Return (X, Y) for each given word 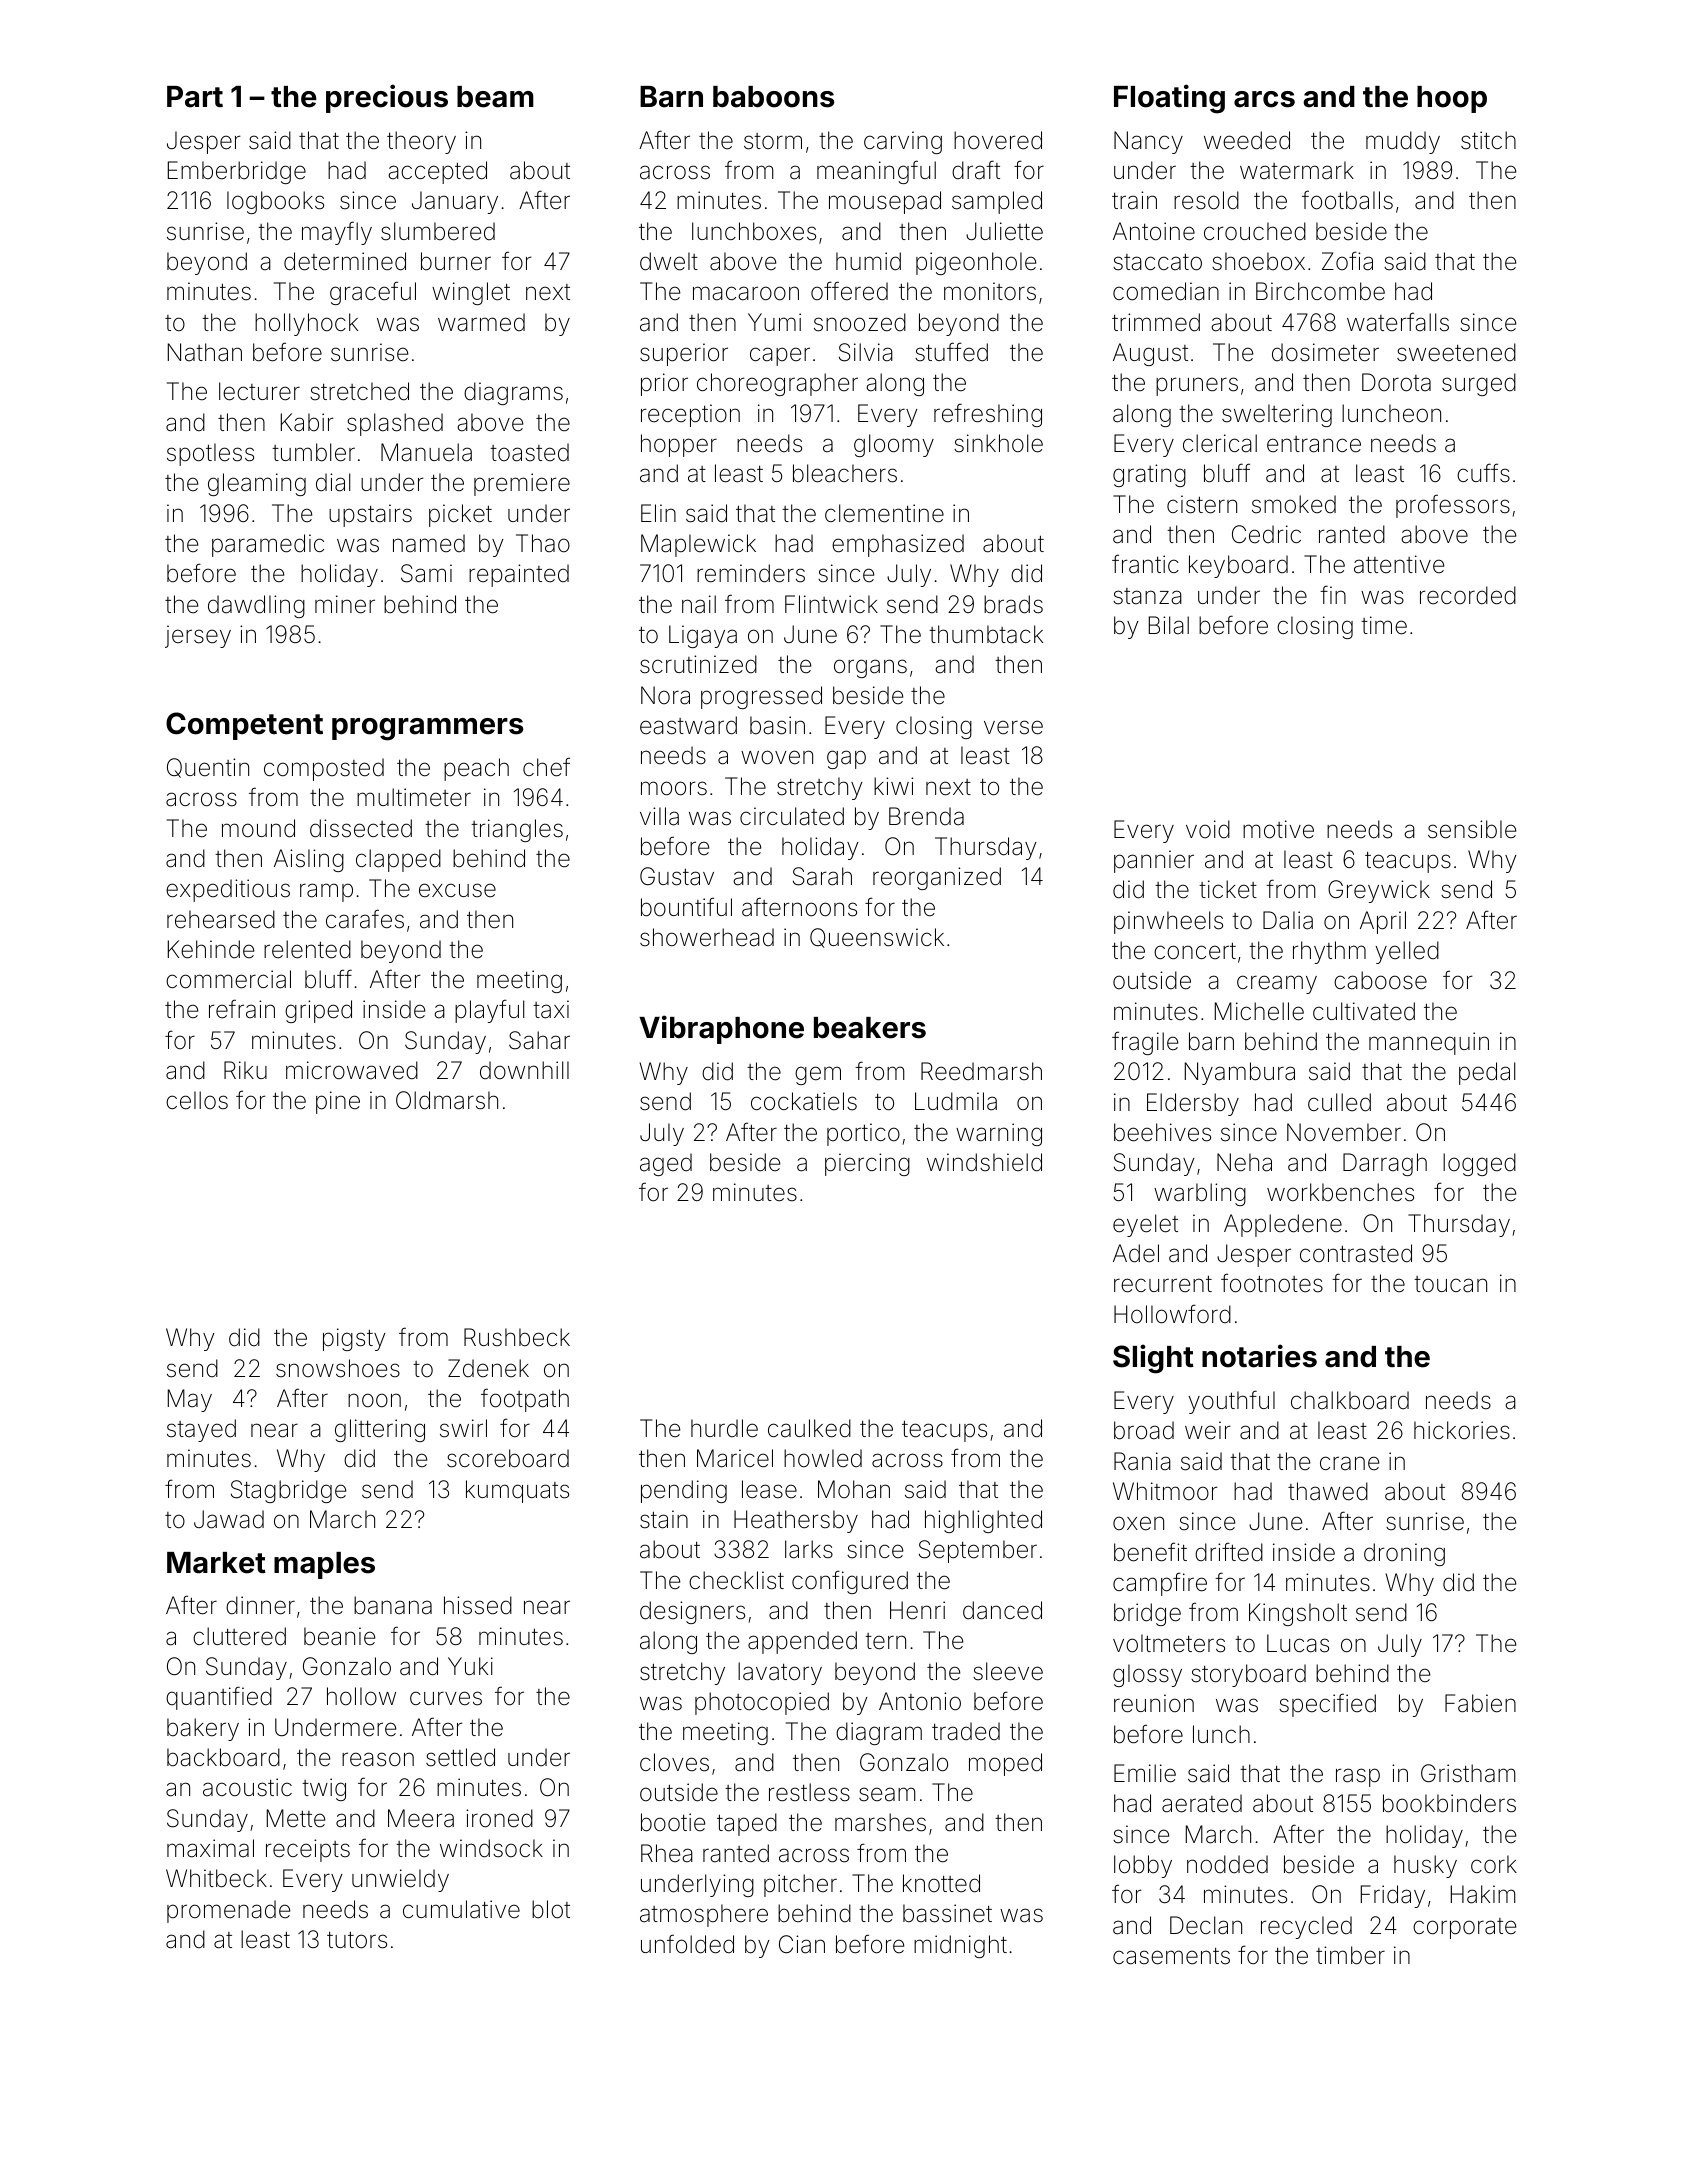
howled (823, 1458)
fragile (1145, 1043)
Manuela (426, 452)
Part (195, 97)
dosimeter (1325, 352)
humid (868, 261)
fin (1333, 594)
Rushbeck (517, 1337)
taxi (551, 1009)
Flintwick (831, 604)
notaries (1259, 1356)
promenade (228, 1911)
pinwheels (1168, 922)
